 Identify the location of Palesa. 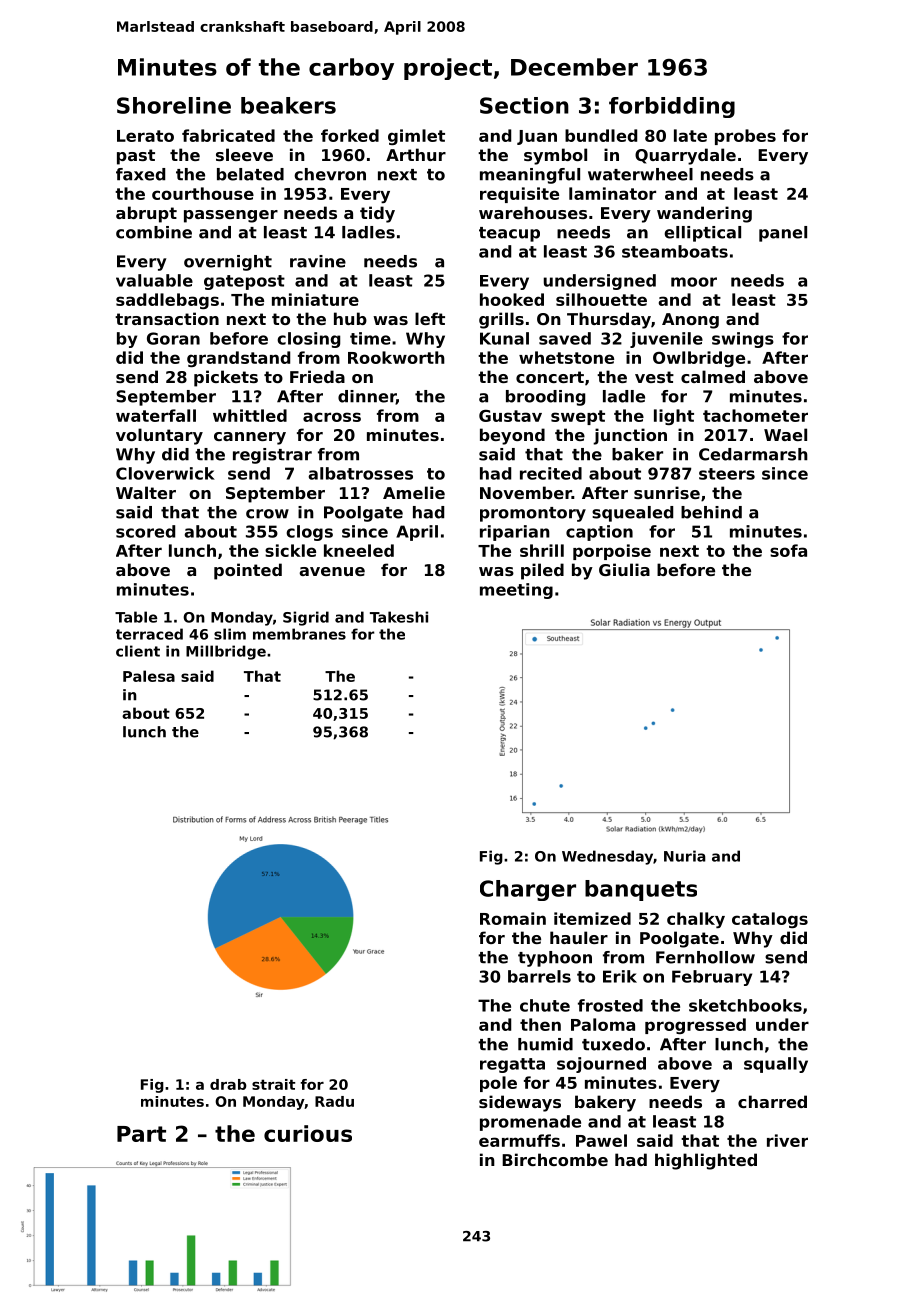
(149, 676).
